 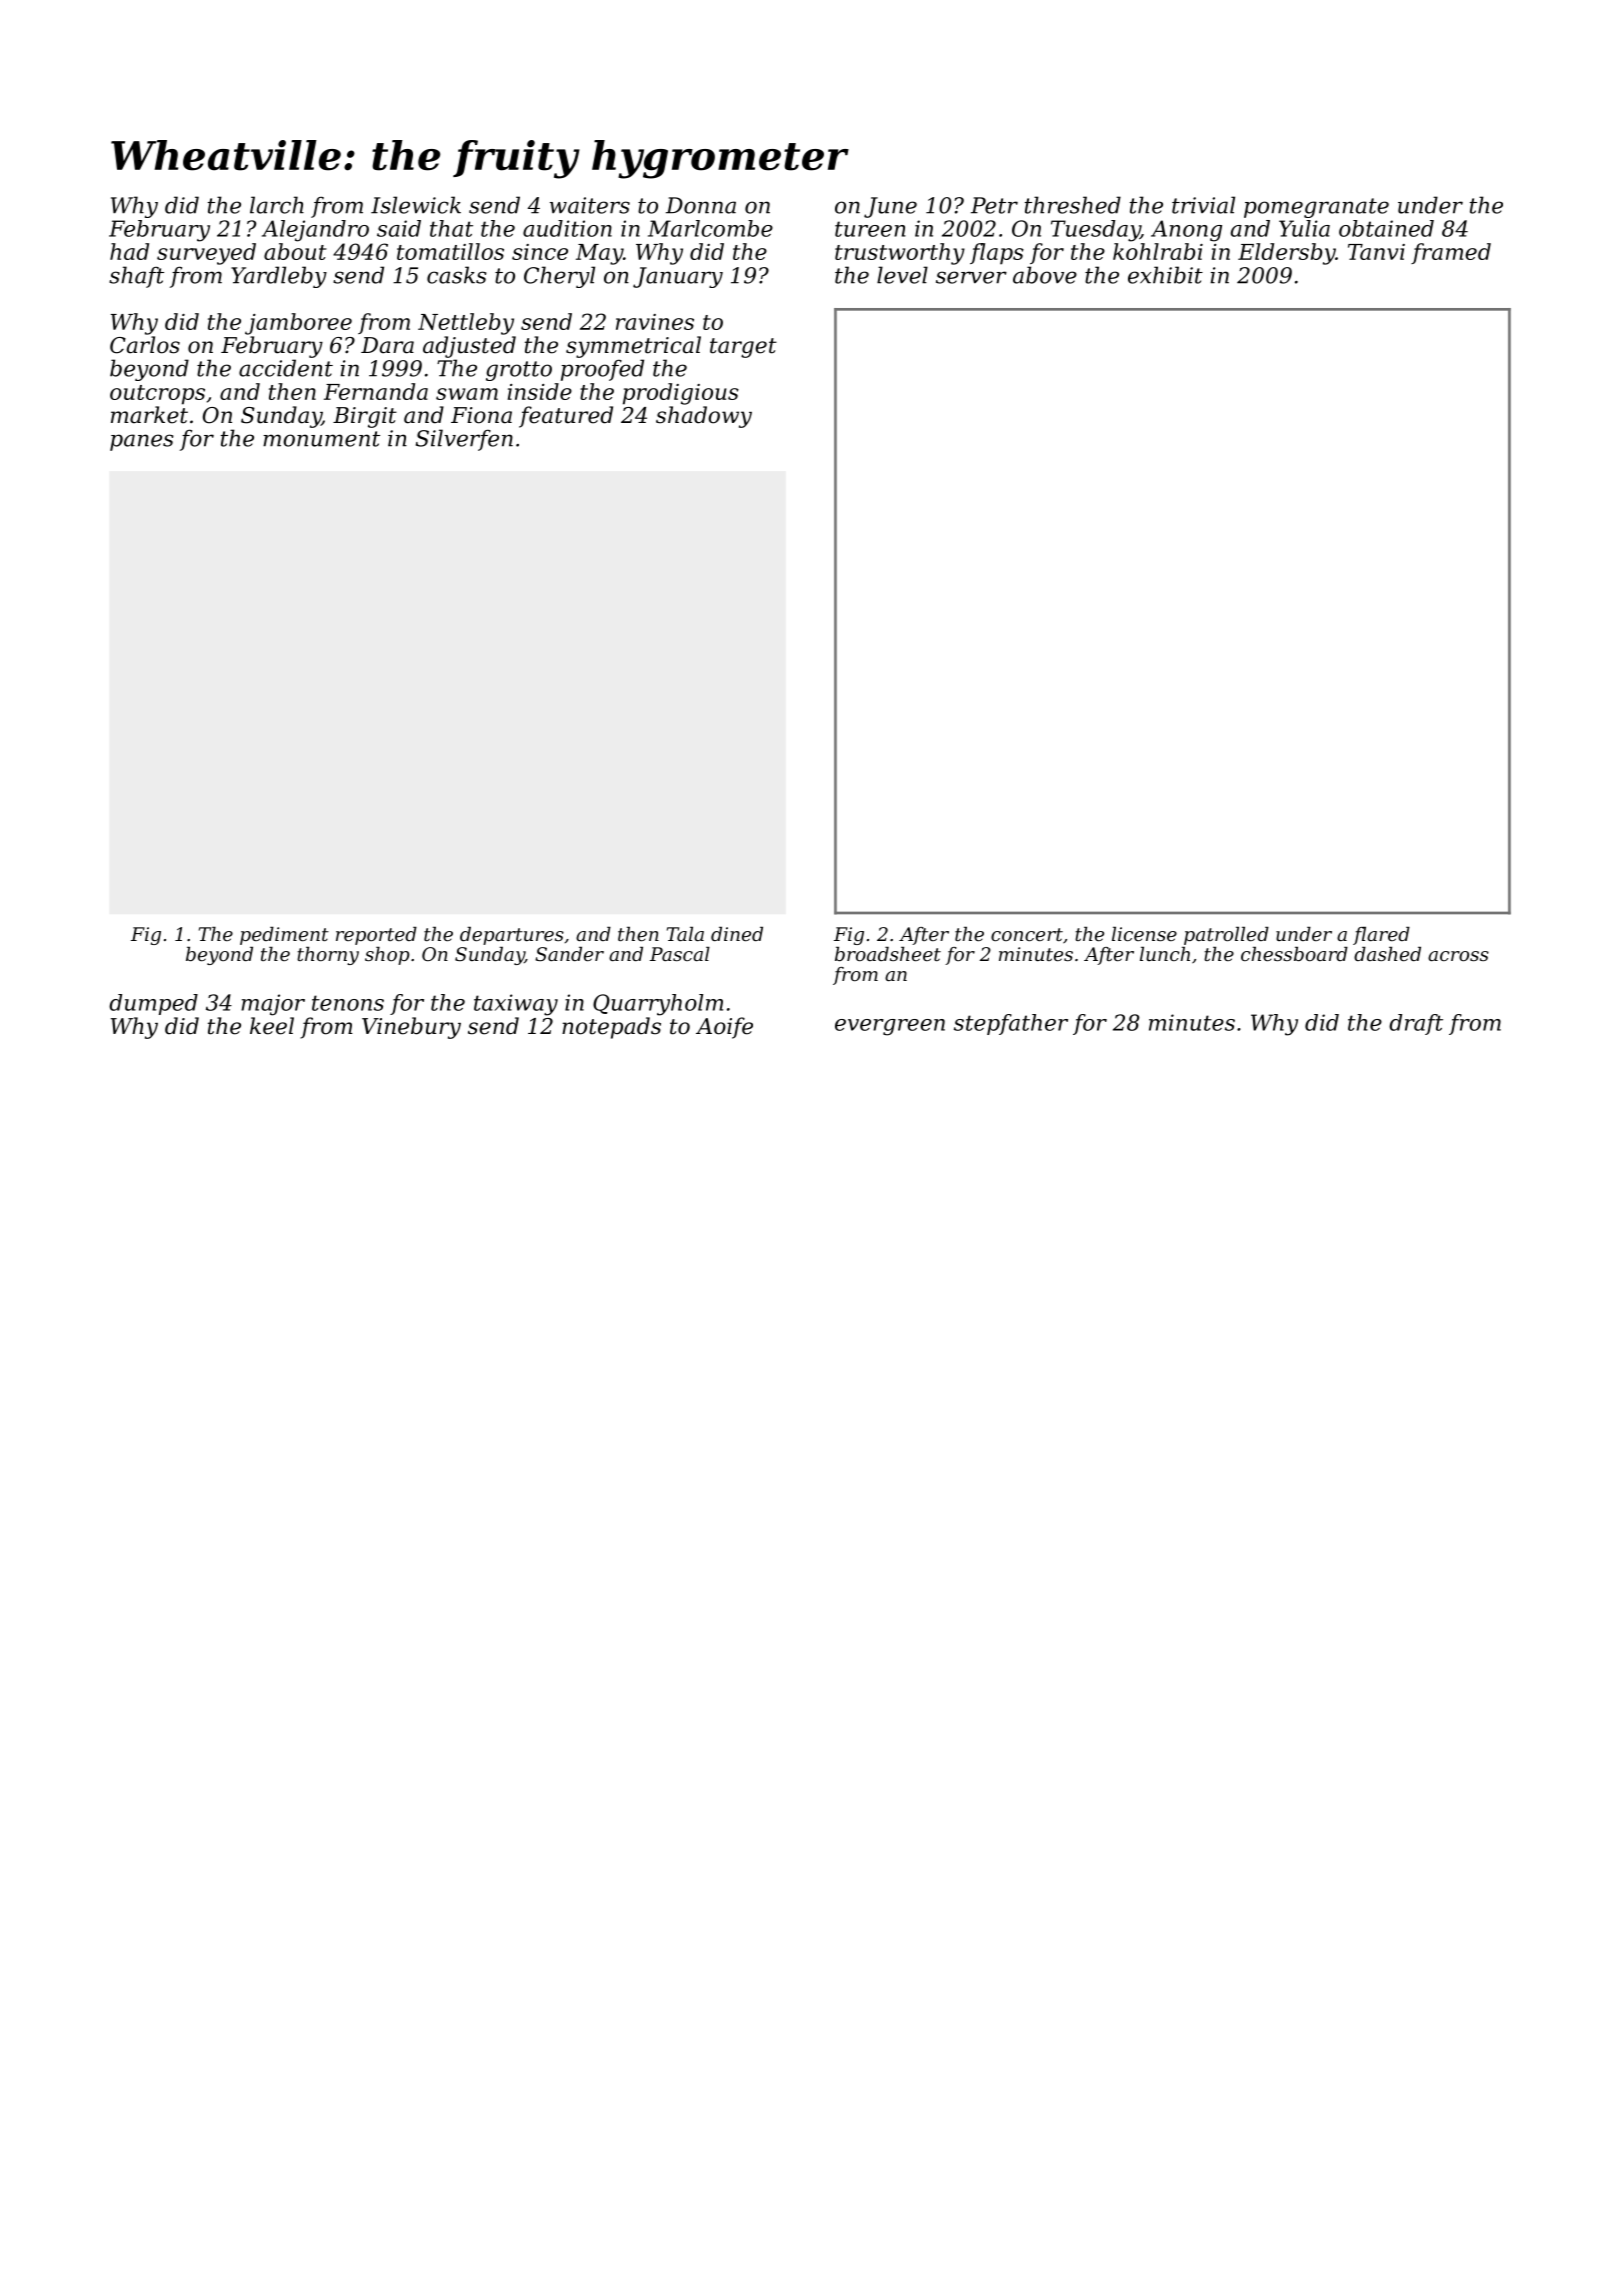 What do you see at coordinates (416, 205) in the image?
I see `Islewick` at bounding box center [416, 205].
